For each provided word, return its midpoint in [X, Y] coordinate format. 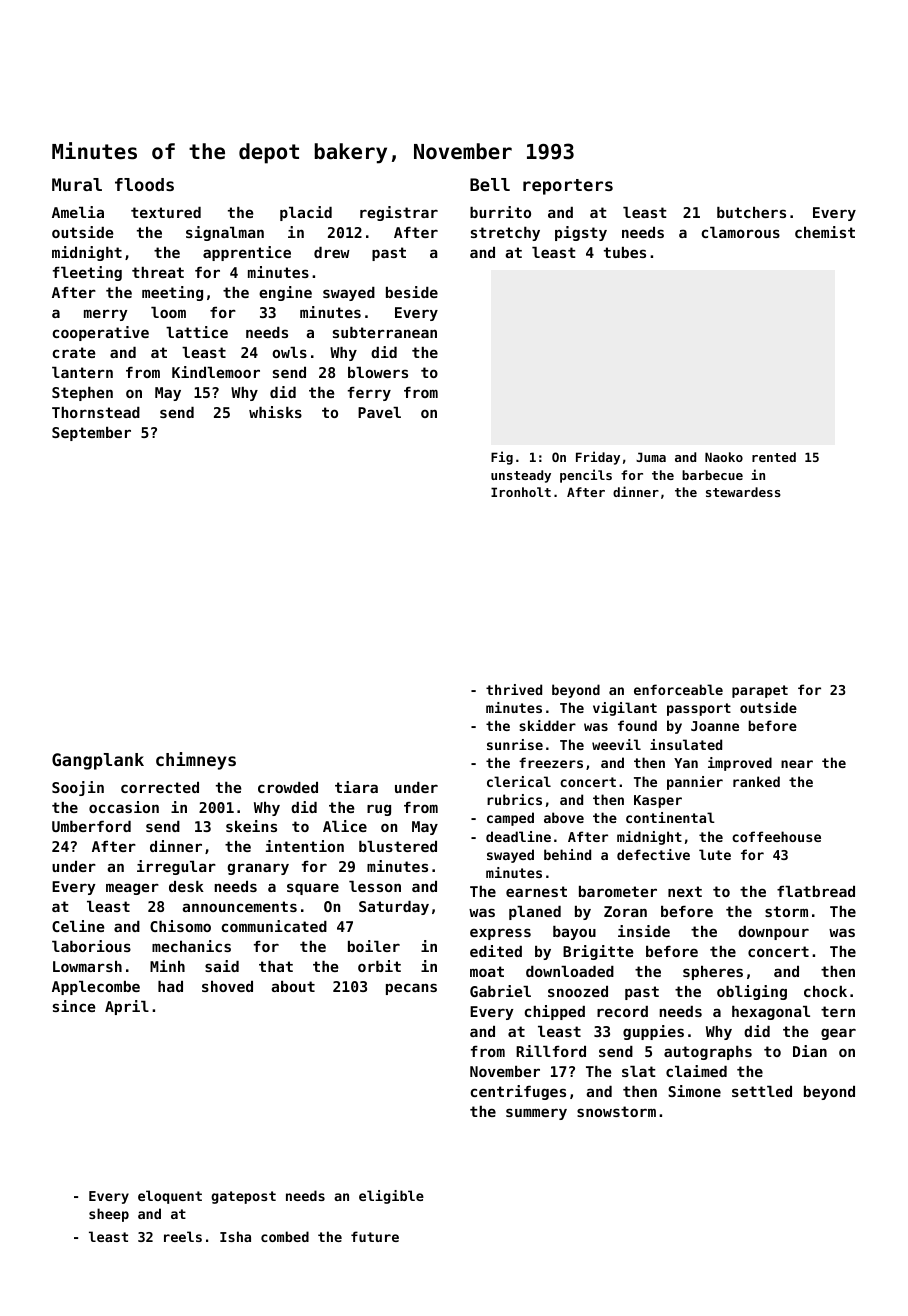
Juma [651, 457]
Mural [77, 184]
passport [699, 709]
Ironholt [521, 492]
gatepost [243, 1197]
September [91, 434]
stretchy [505, 234]
